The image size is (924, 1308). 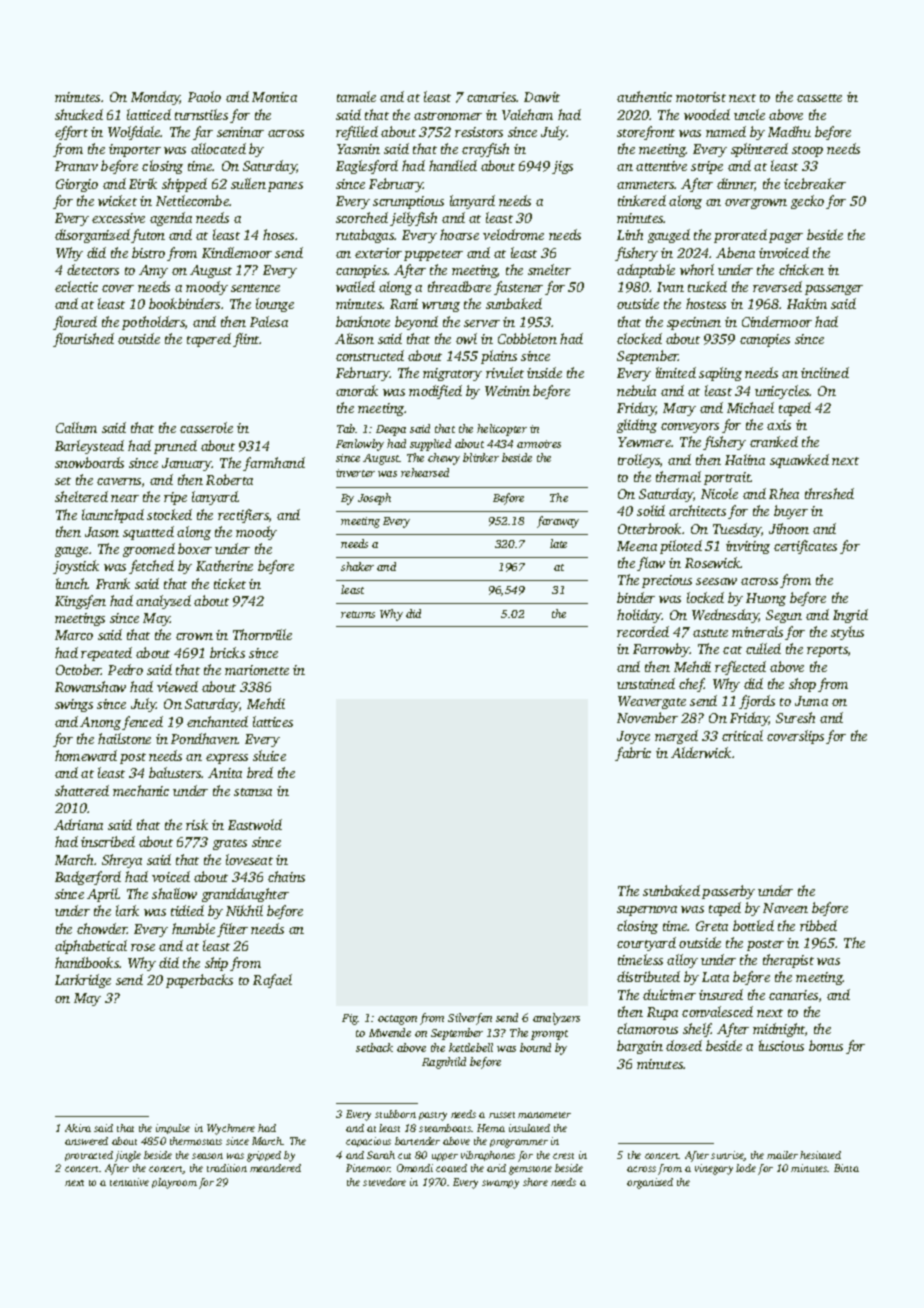 What do you see at coordinates (356, 96) in the image?
I see `tamale` at bounding box center [356, 96].
